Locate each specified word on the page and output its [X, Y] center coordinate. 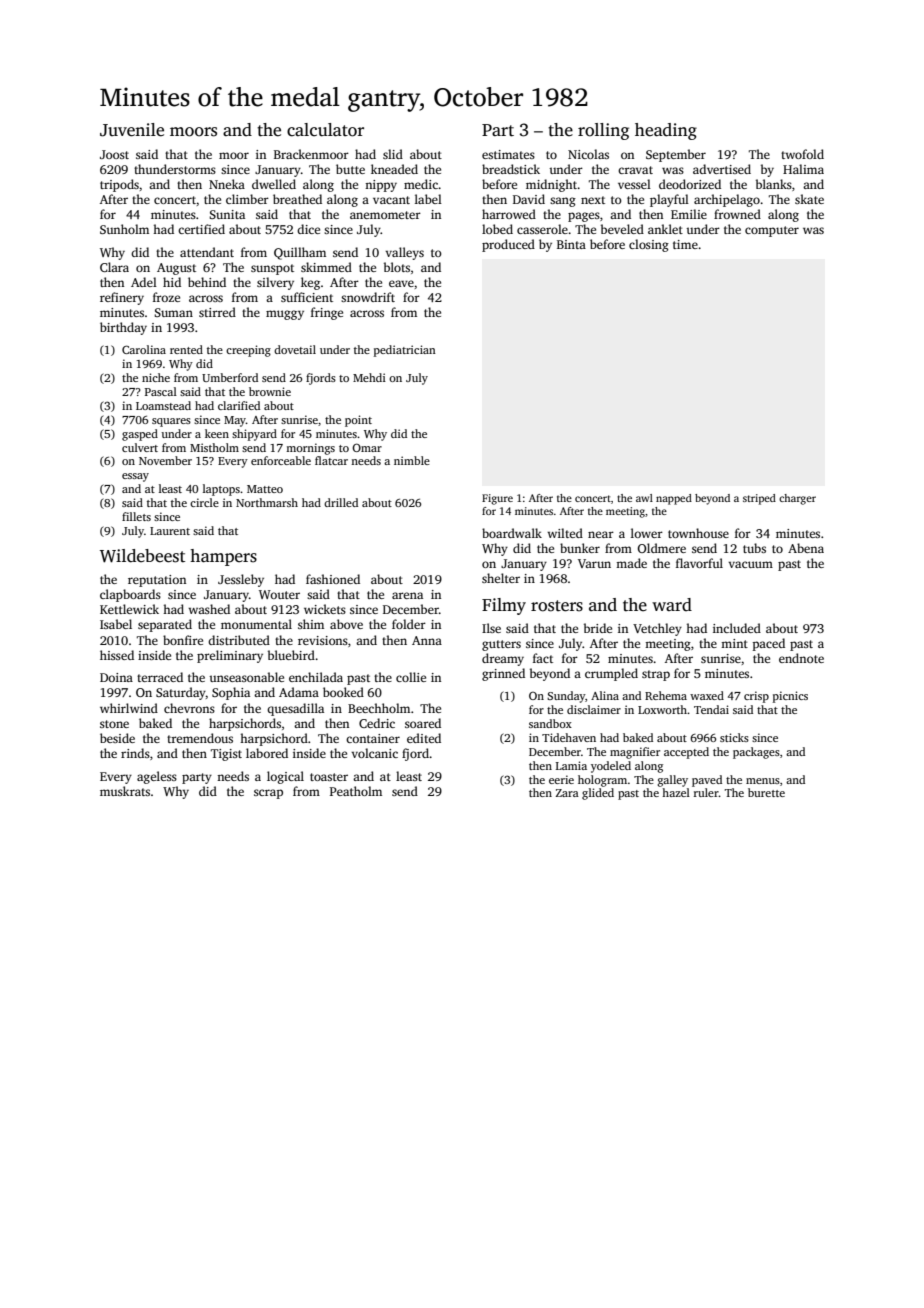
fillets [136, 516]
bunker [580, 548]
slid [393, 154]
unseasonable [246, 677]
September [676, 155]
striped [759, 499]
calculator [325, 130]
